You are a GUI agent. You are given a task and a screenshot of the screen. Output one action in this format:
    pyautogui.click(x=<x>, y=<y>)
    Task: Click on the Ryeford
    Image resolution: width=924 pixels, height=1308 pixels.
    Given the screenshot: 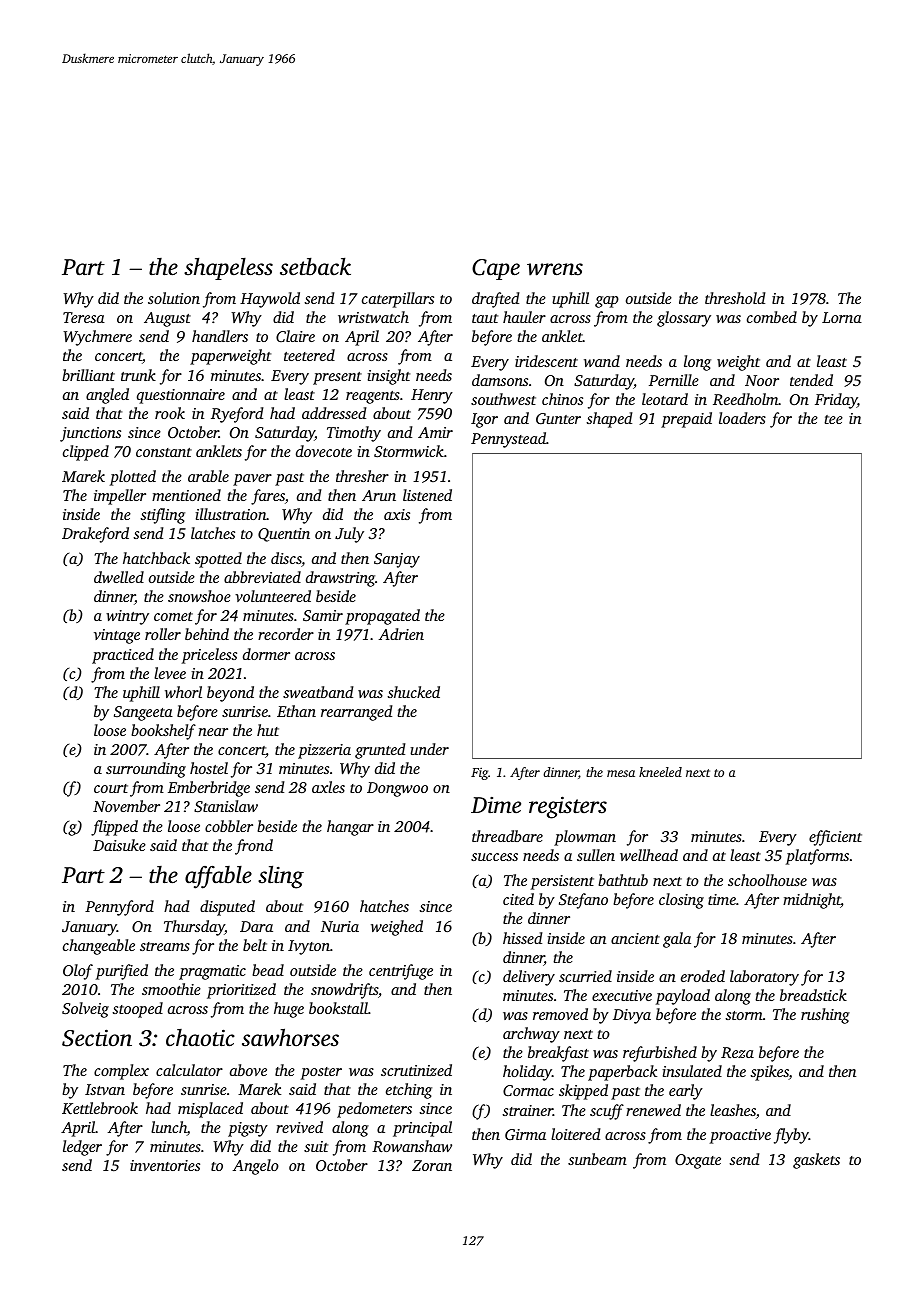 What is the action you would take?
    pyautogui.click(x=237, y=415)
